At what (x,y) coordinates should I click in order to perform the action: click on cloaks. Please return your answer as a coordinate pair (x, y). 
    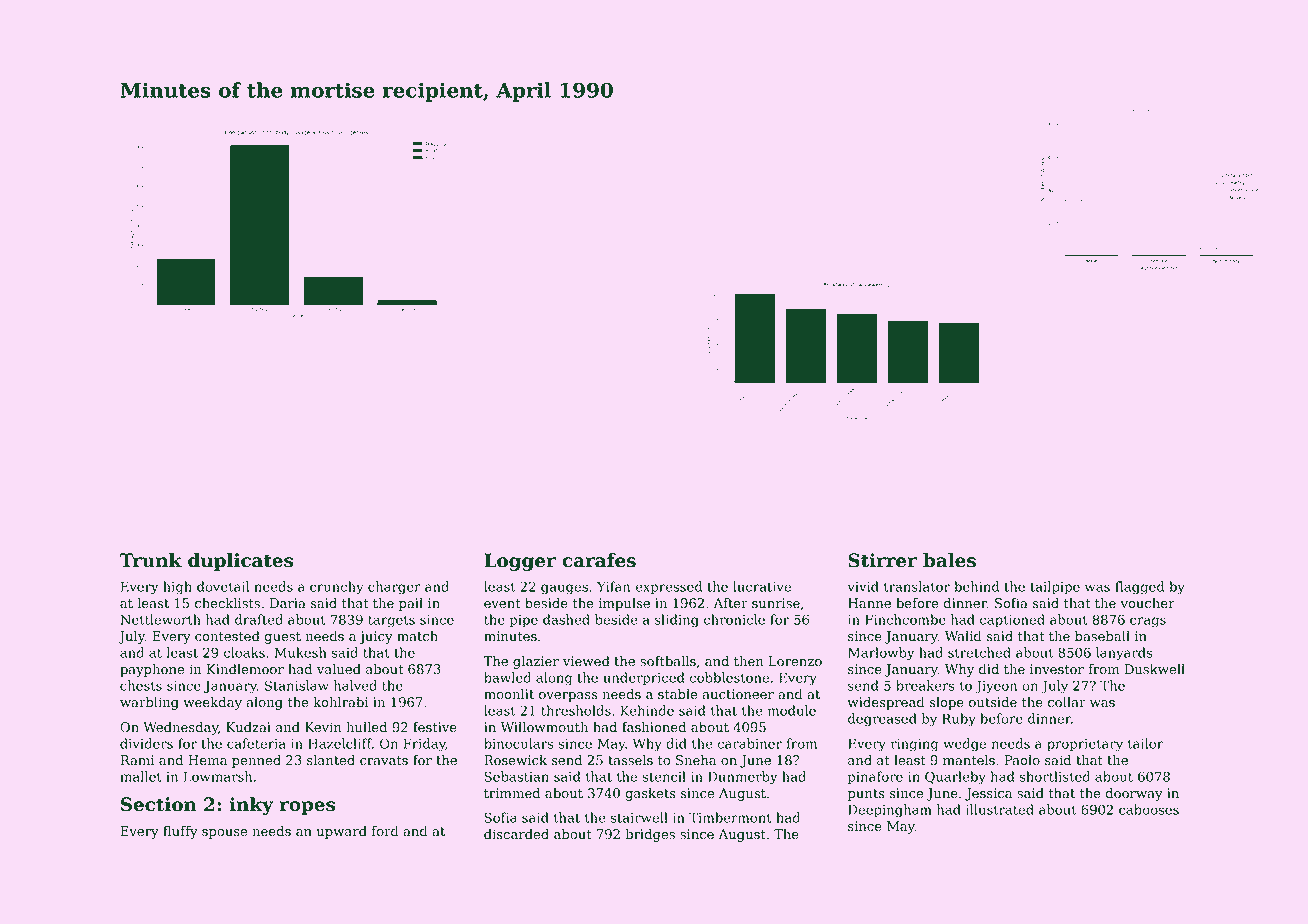
    Looking at the image, I should click on (244, 652).
